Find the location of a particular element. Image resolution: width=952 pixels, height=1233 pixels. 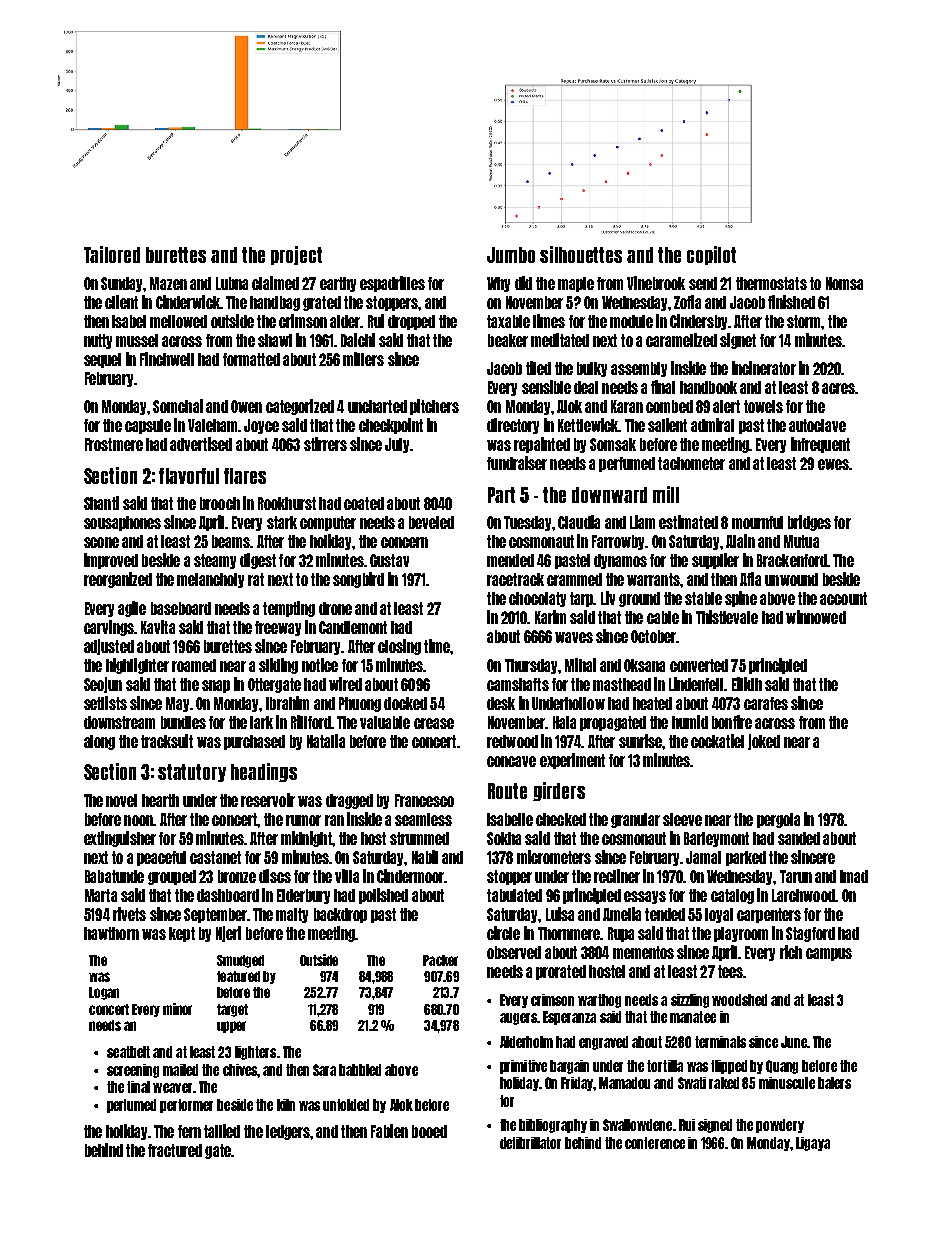

fractured is located at coordinates (175, 1150).
